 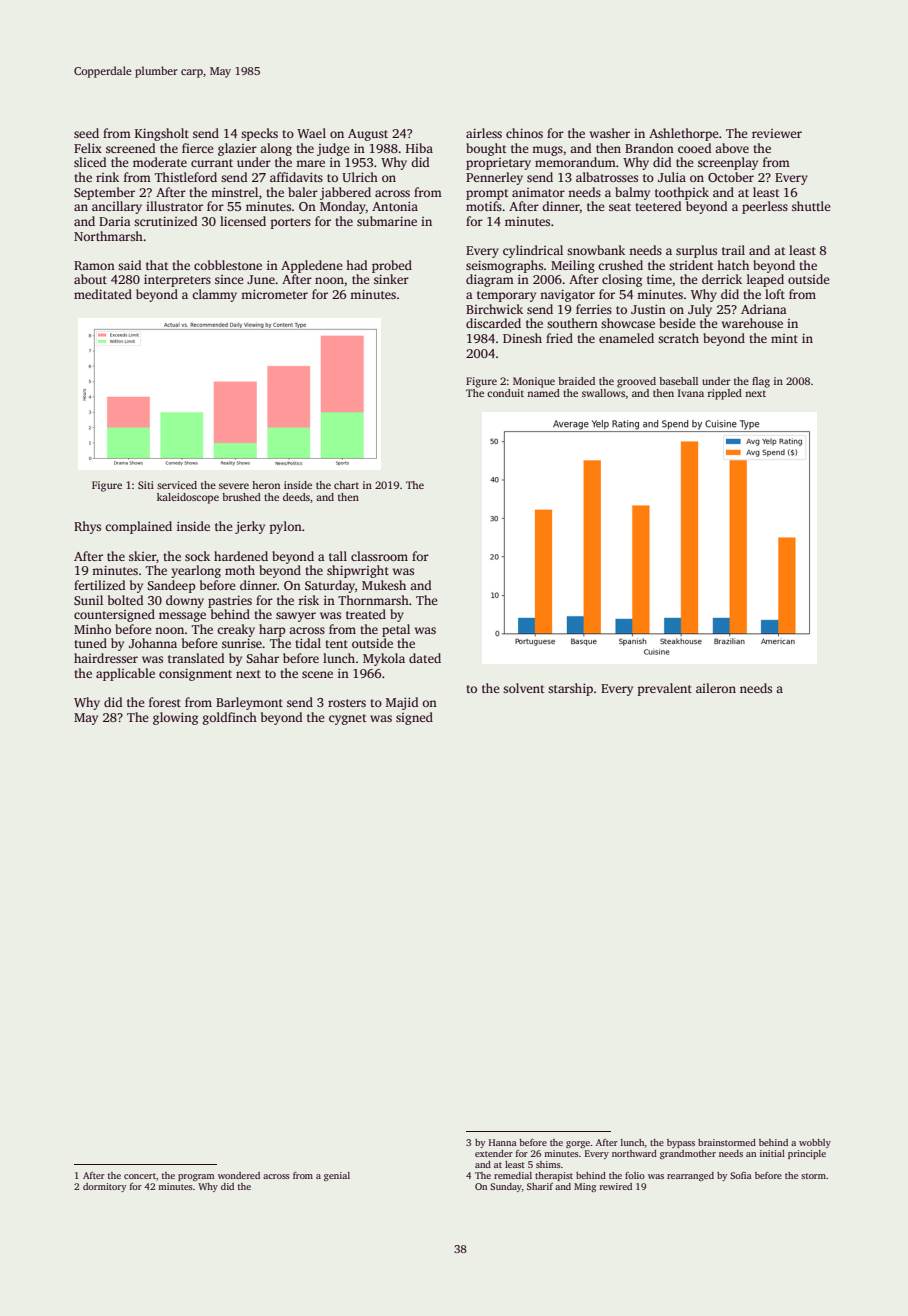 What do you see at coordinates (524, 133) in the screenshot?
I see `chinos` at bounding box center [524, 133].
